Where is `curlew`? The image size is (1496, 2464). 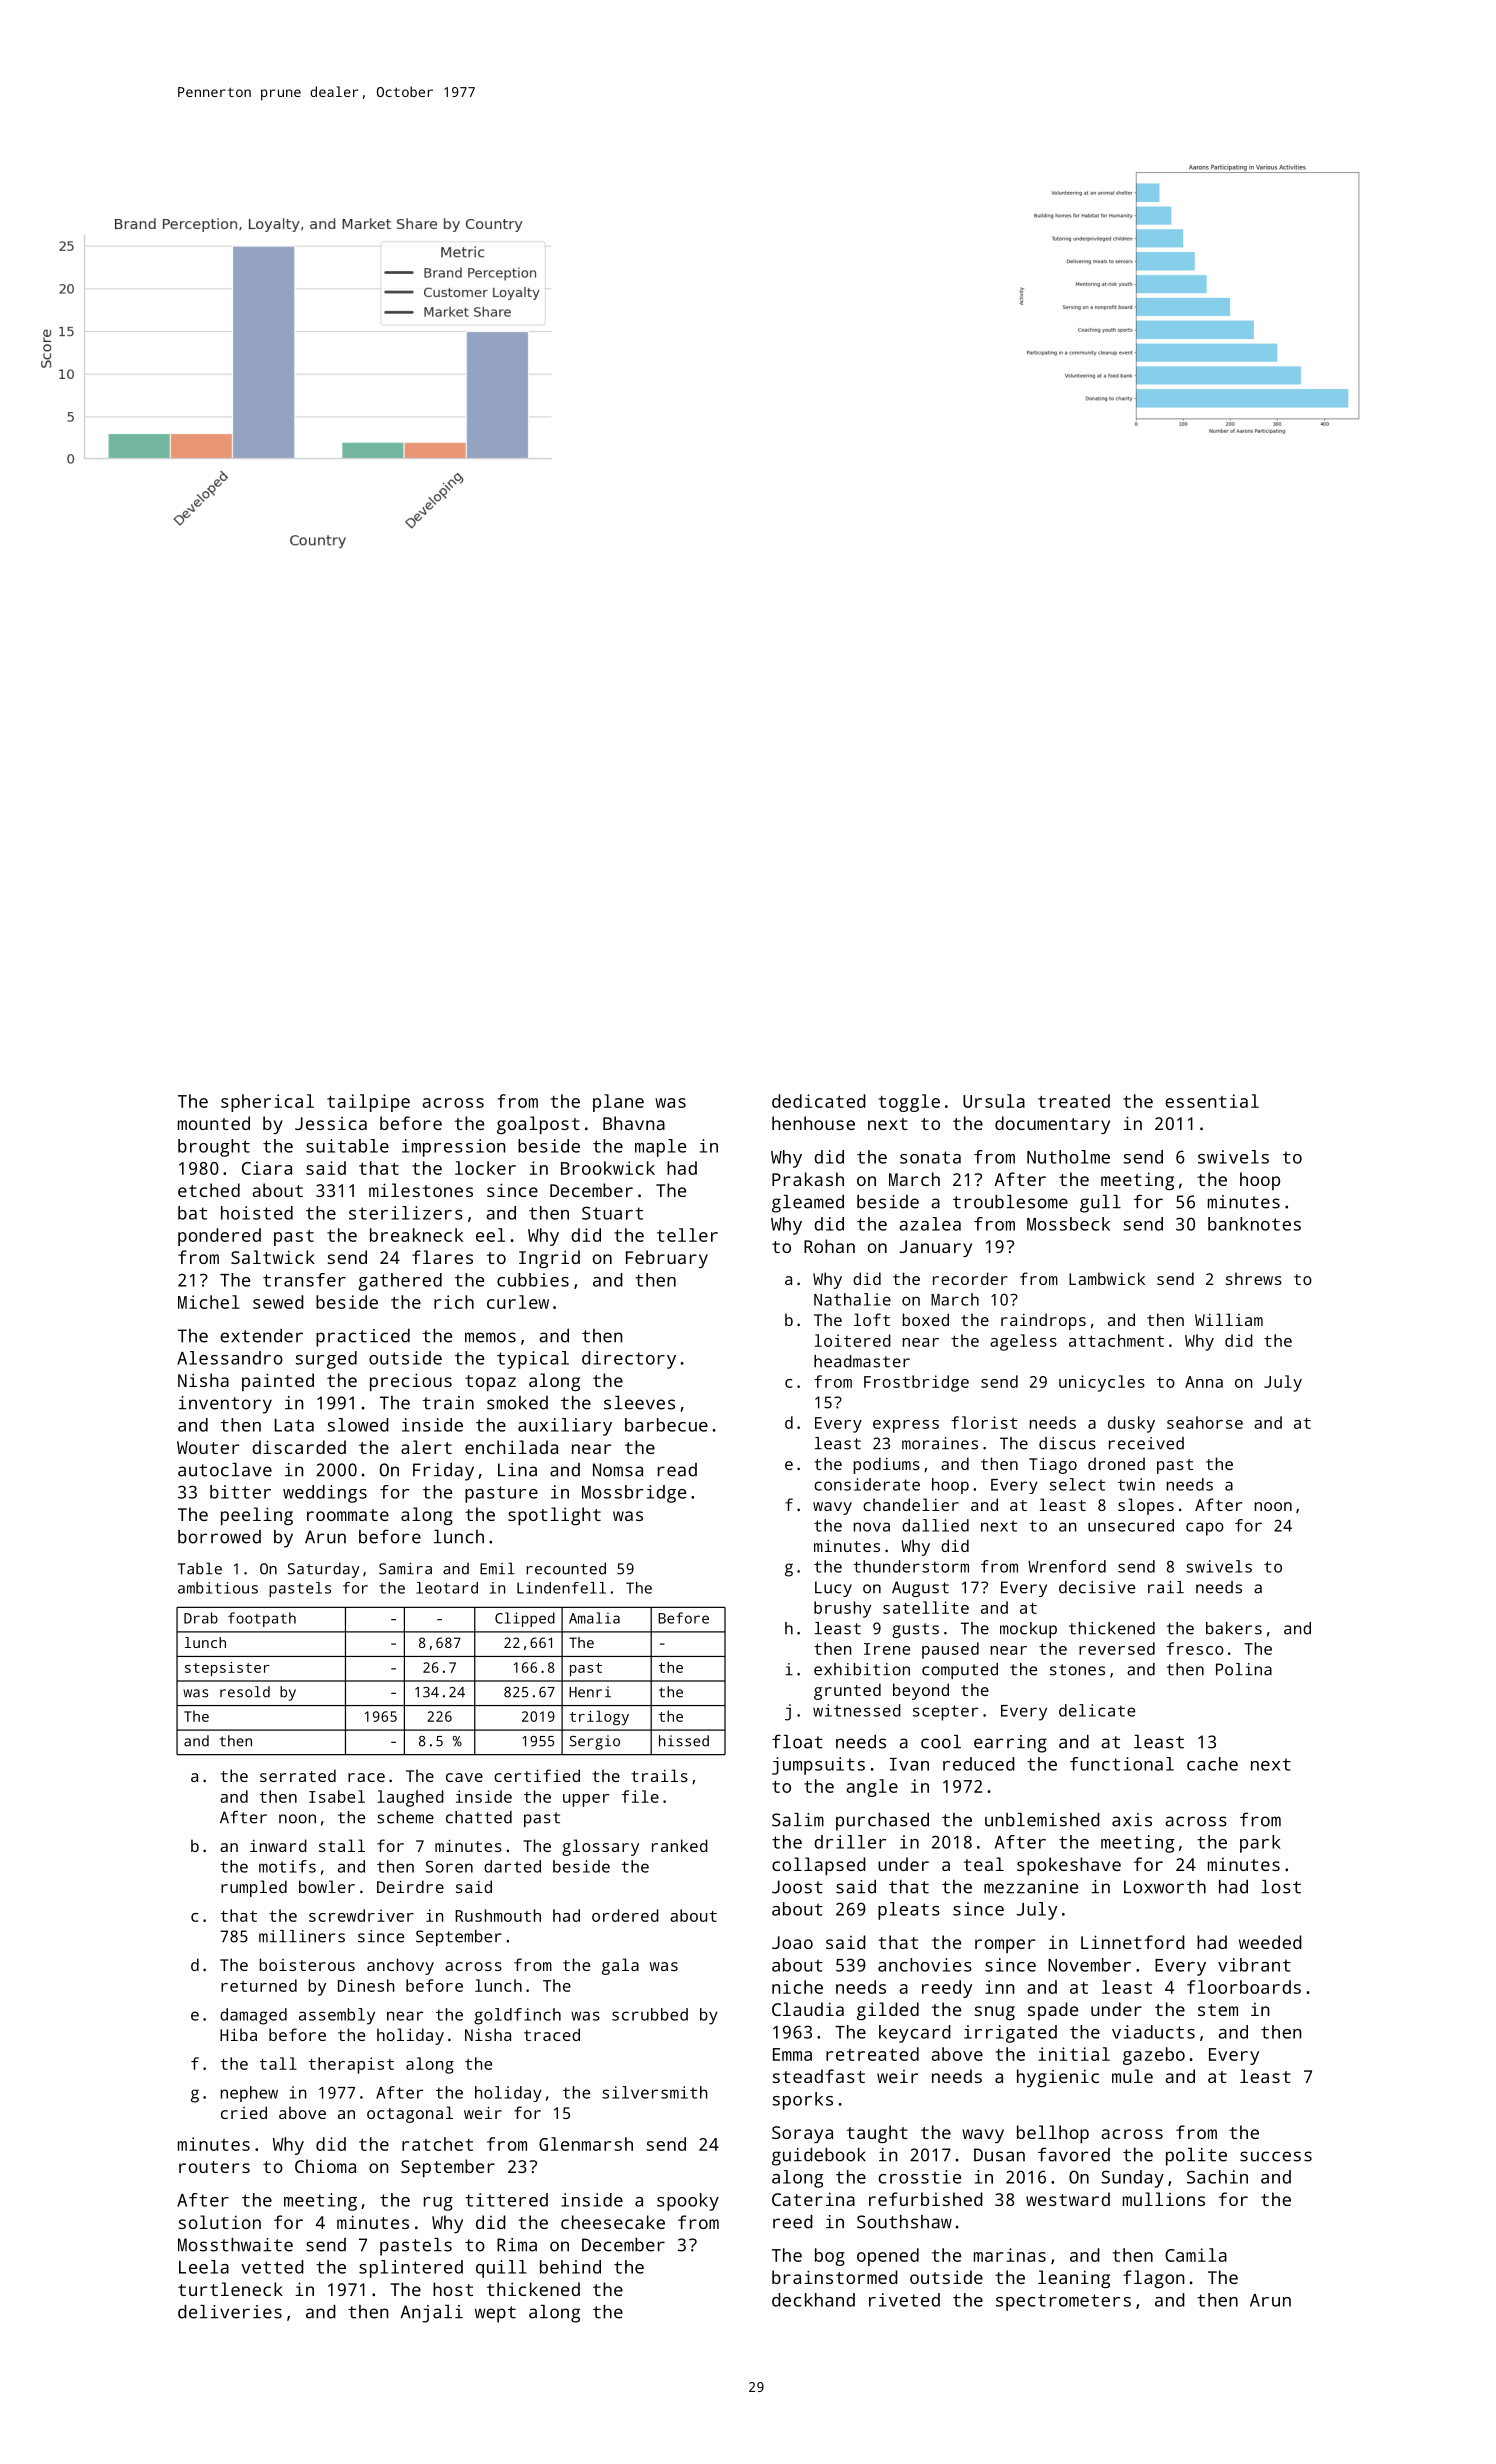
curlew is located at coordinates (518, 1302).
